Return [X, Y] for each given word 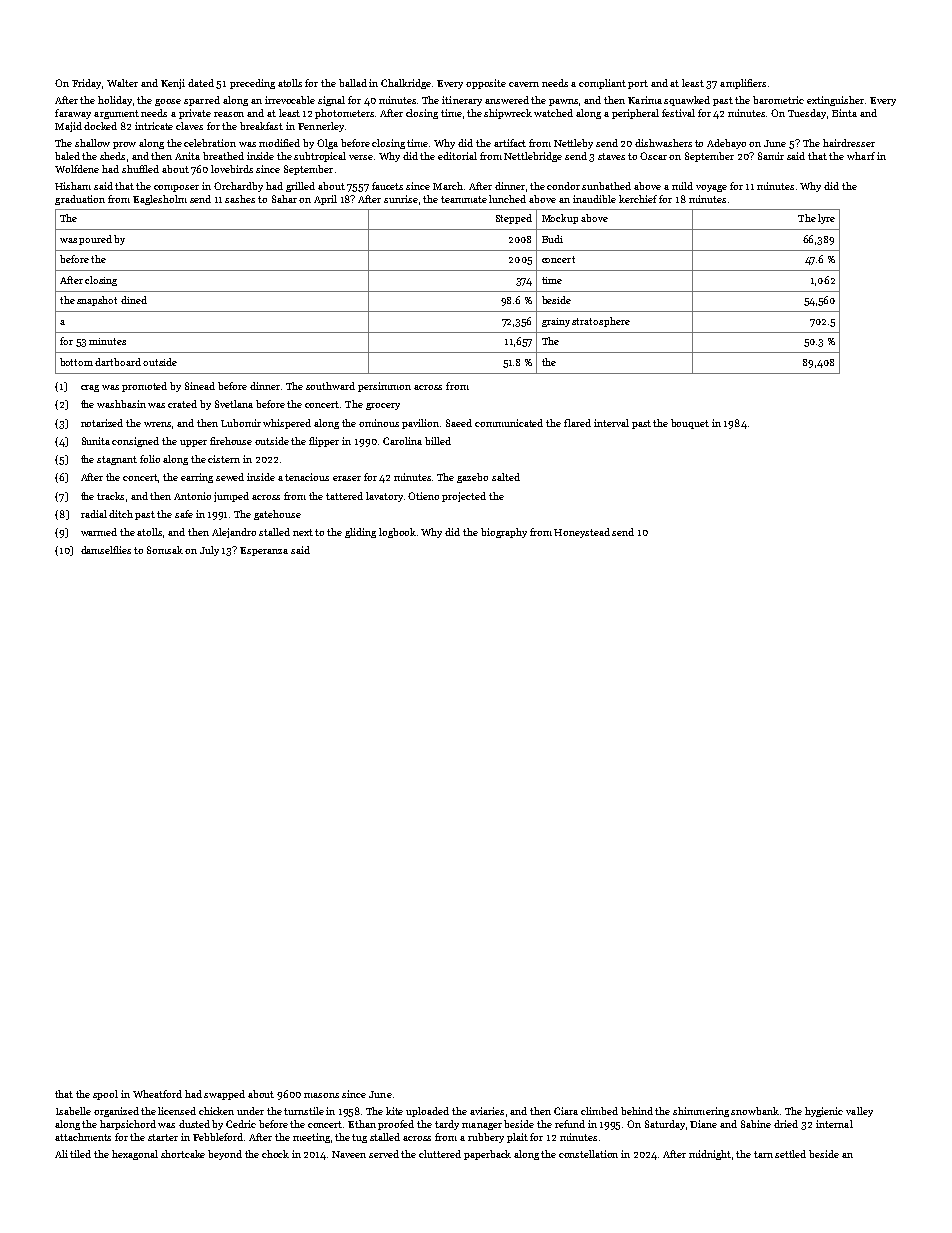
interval [611, 423]
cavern [524, 84]
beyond [225, 1155]
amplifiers [743, 84]
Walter [122, 83]
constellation [588, 1154]
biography [504, 533]
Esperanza [264, 551]
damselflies [106, 550]
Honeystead [582, 533]
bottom [76, 362]
